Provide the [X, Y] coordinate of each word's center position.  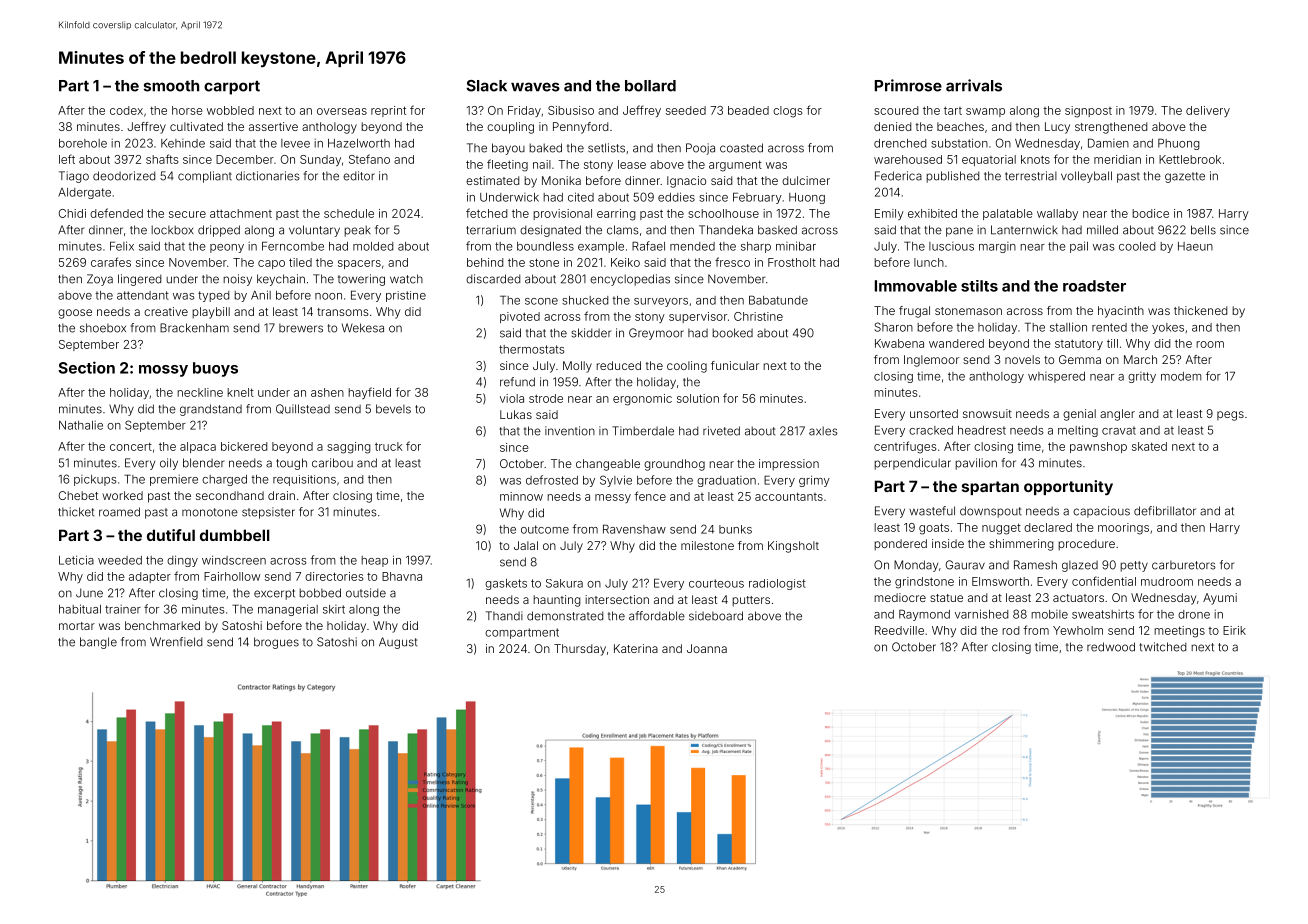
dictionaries [268, 176]
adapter [150, 577]
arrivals [974, 85]
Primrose [908, 85]
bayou [508, 149]
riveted [721, 431]
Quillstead [303, 409]
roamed [119, 512]
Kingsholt [793, 547]
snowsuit [987, 413]
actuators [1078, 598]
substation [959, 143]
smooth [171, 86]
